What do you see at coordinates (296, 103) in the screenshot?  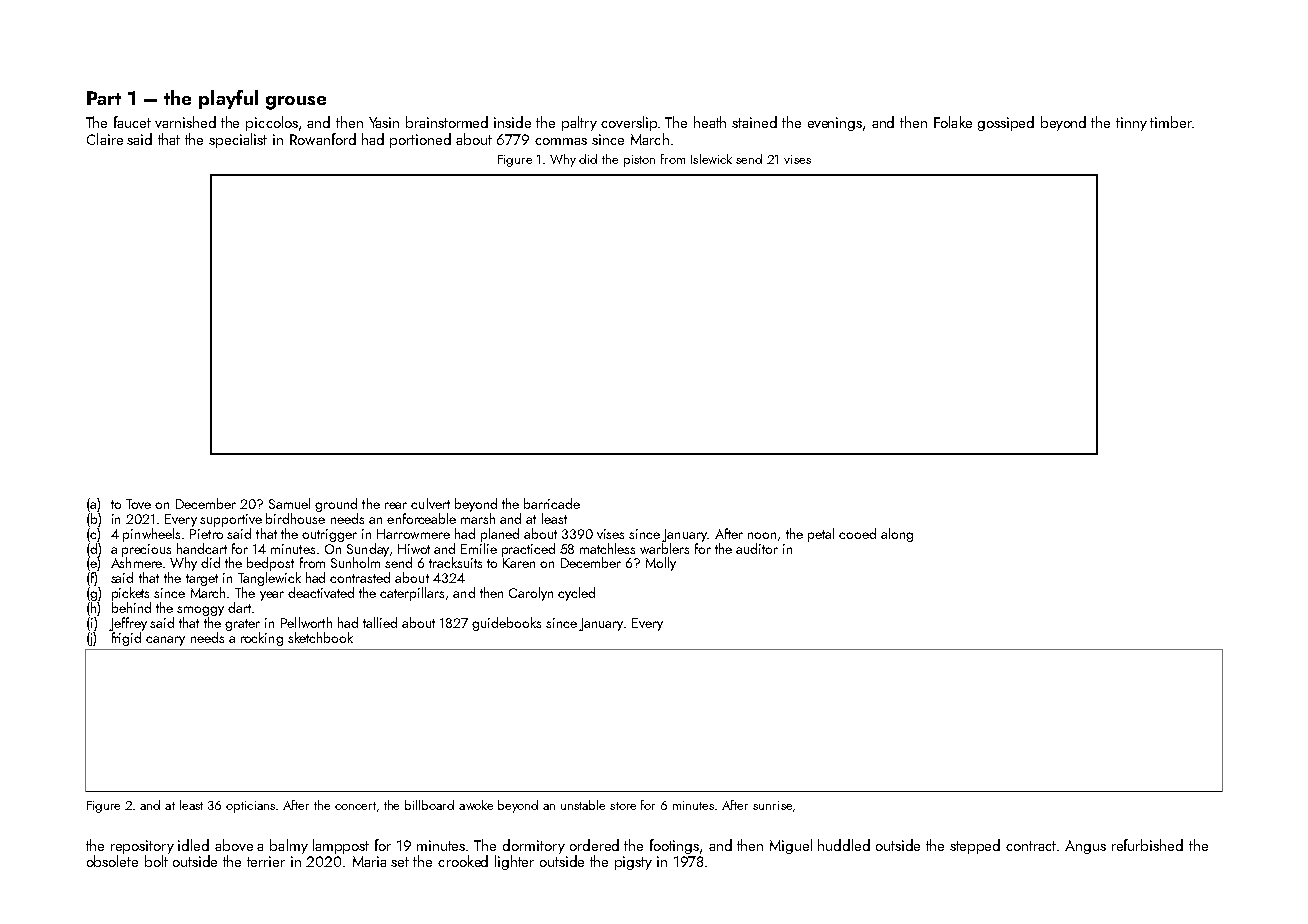 I see `grouse` at bounding box center [296, 103].
